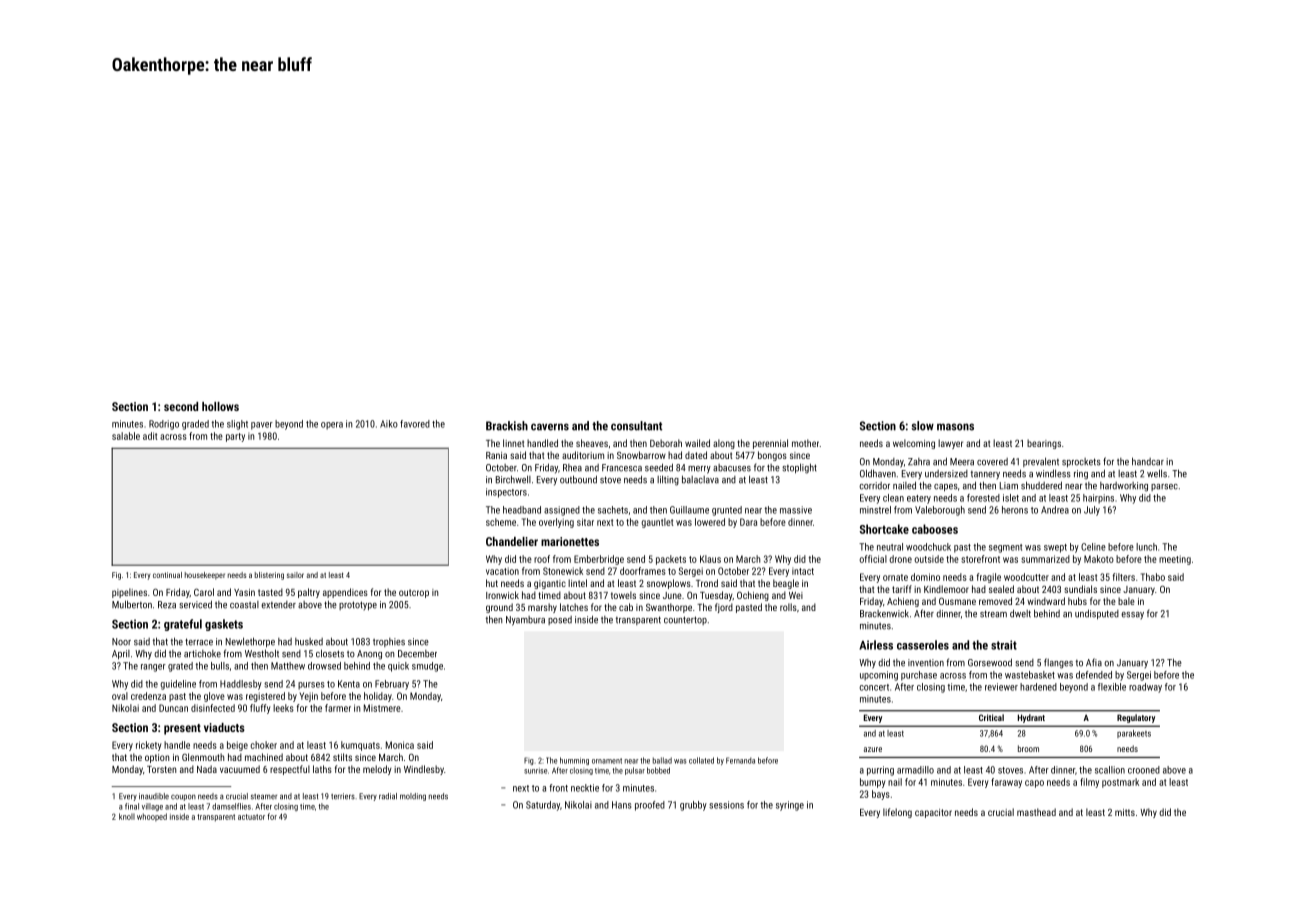 The width and height of the screenshot is (1308, 924). What do you see at coordinates (543, 806) in the screenshot?
I see `Saturday` at bounding box center [543, 806].
